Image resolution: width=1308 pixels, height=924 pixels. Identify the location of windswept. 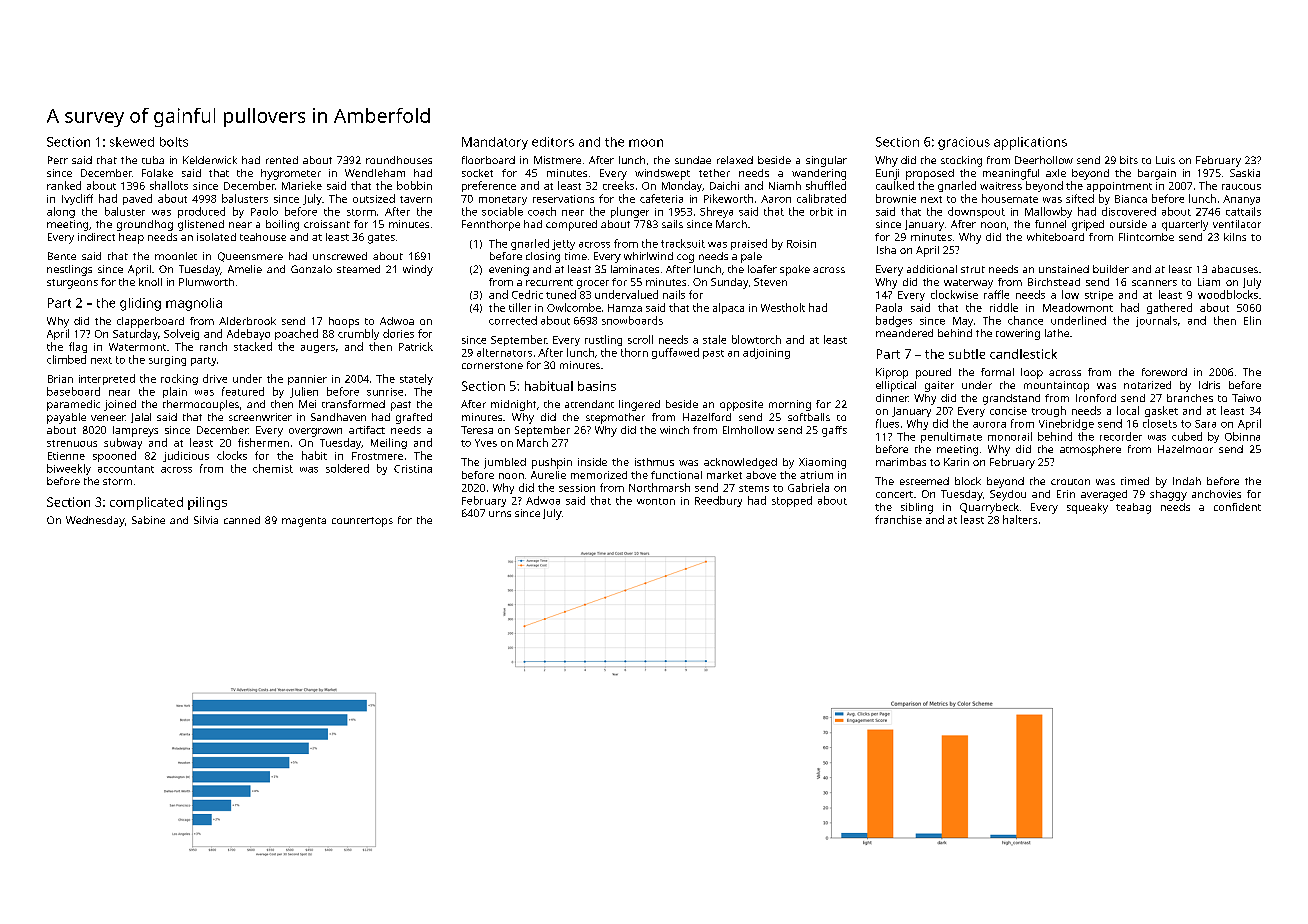
(662, 174).
